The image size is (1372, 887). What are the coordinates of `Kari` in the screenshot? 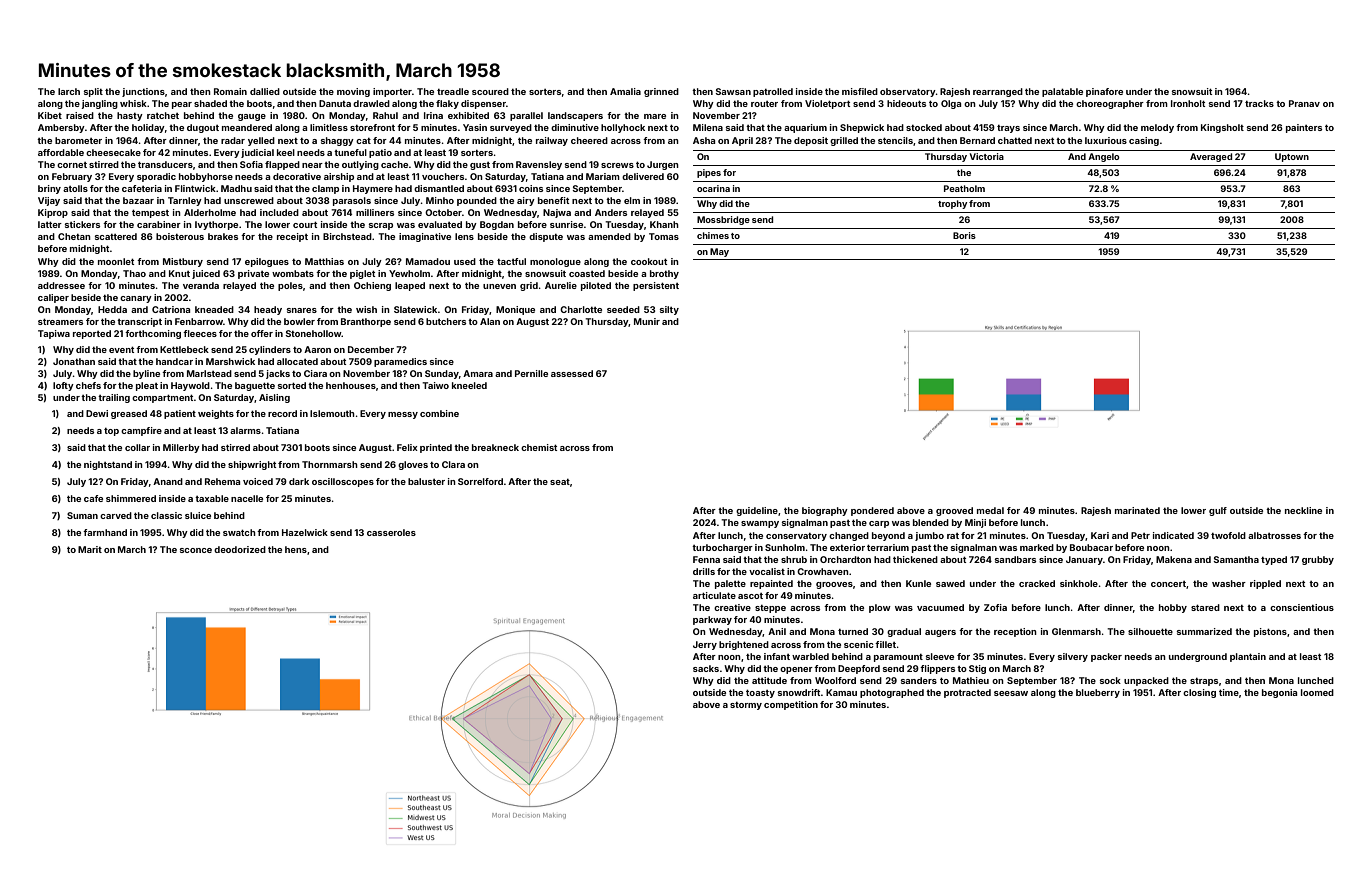 It's located at (1100, 535).
